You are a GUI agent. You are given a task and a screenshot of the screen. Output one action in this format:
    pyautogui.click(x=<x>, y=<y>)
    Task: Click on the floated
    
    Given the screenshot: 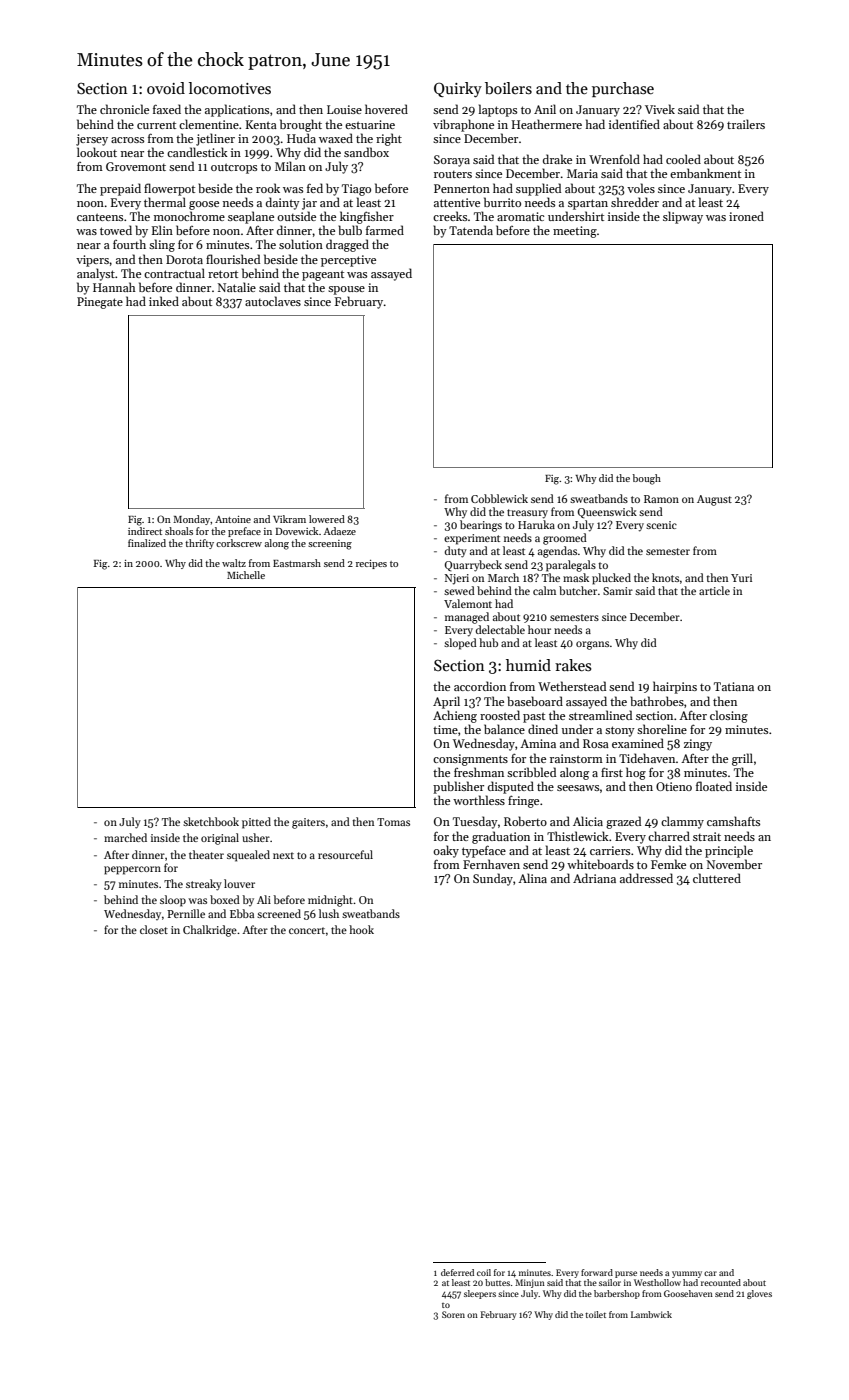 What is the action you would take?
    pyautogui.click(x=714, y=786)
